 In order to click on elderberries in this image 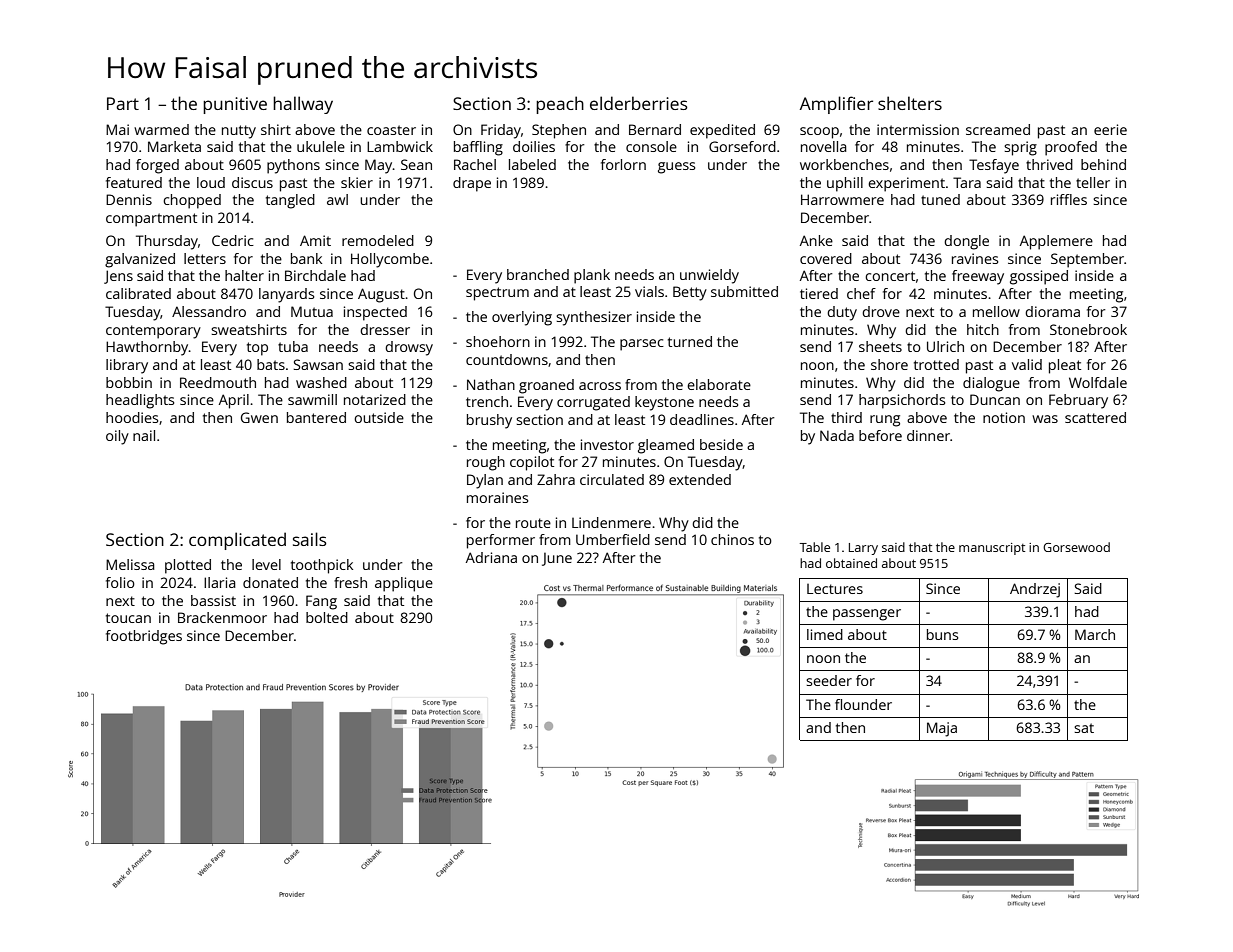, I will do `click(638, 103)`.
